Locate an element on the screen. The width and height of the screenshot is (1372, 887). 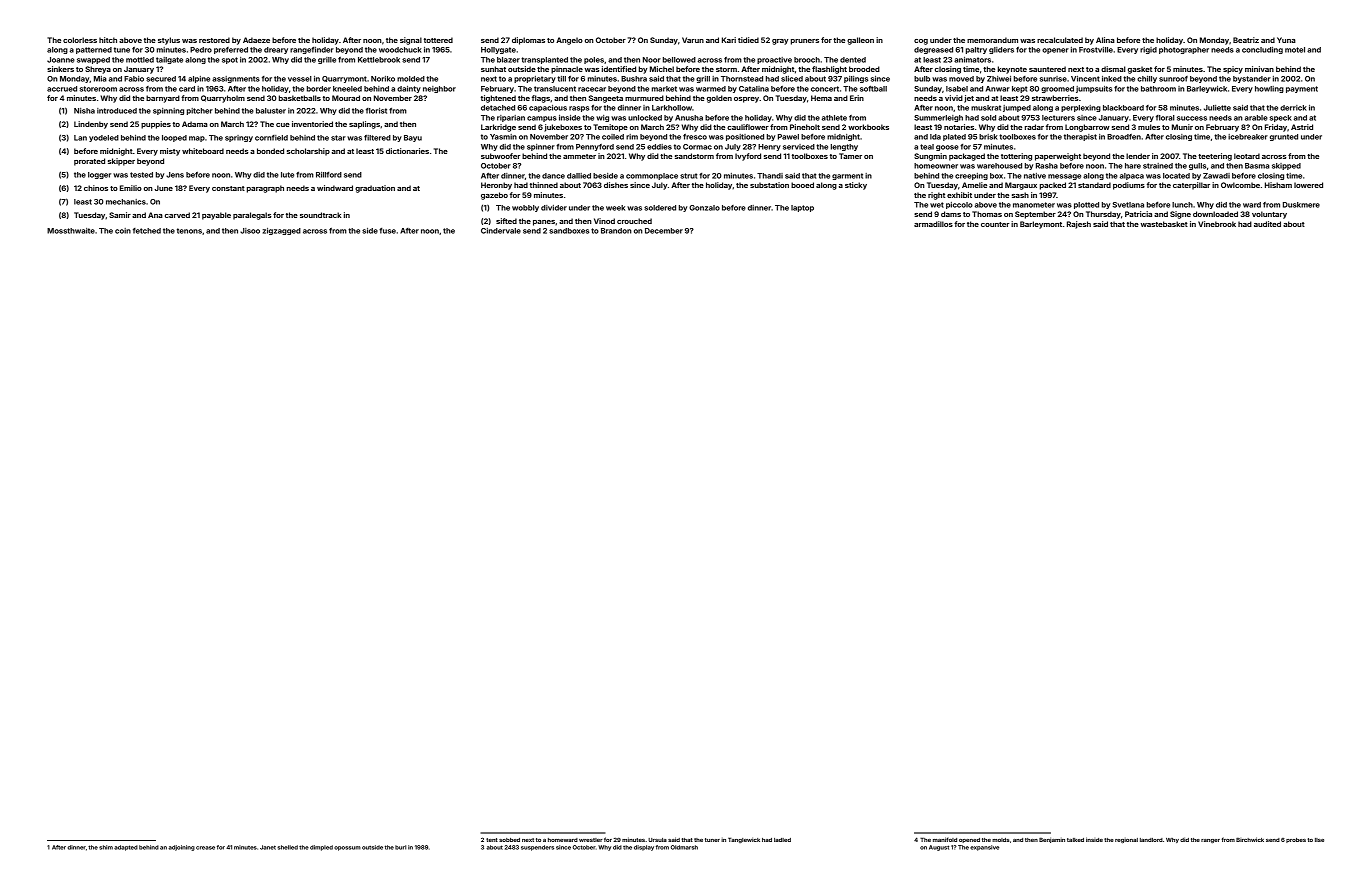
skipped is located at coordinates (1286, 166).
